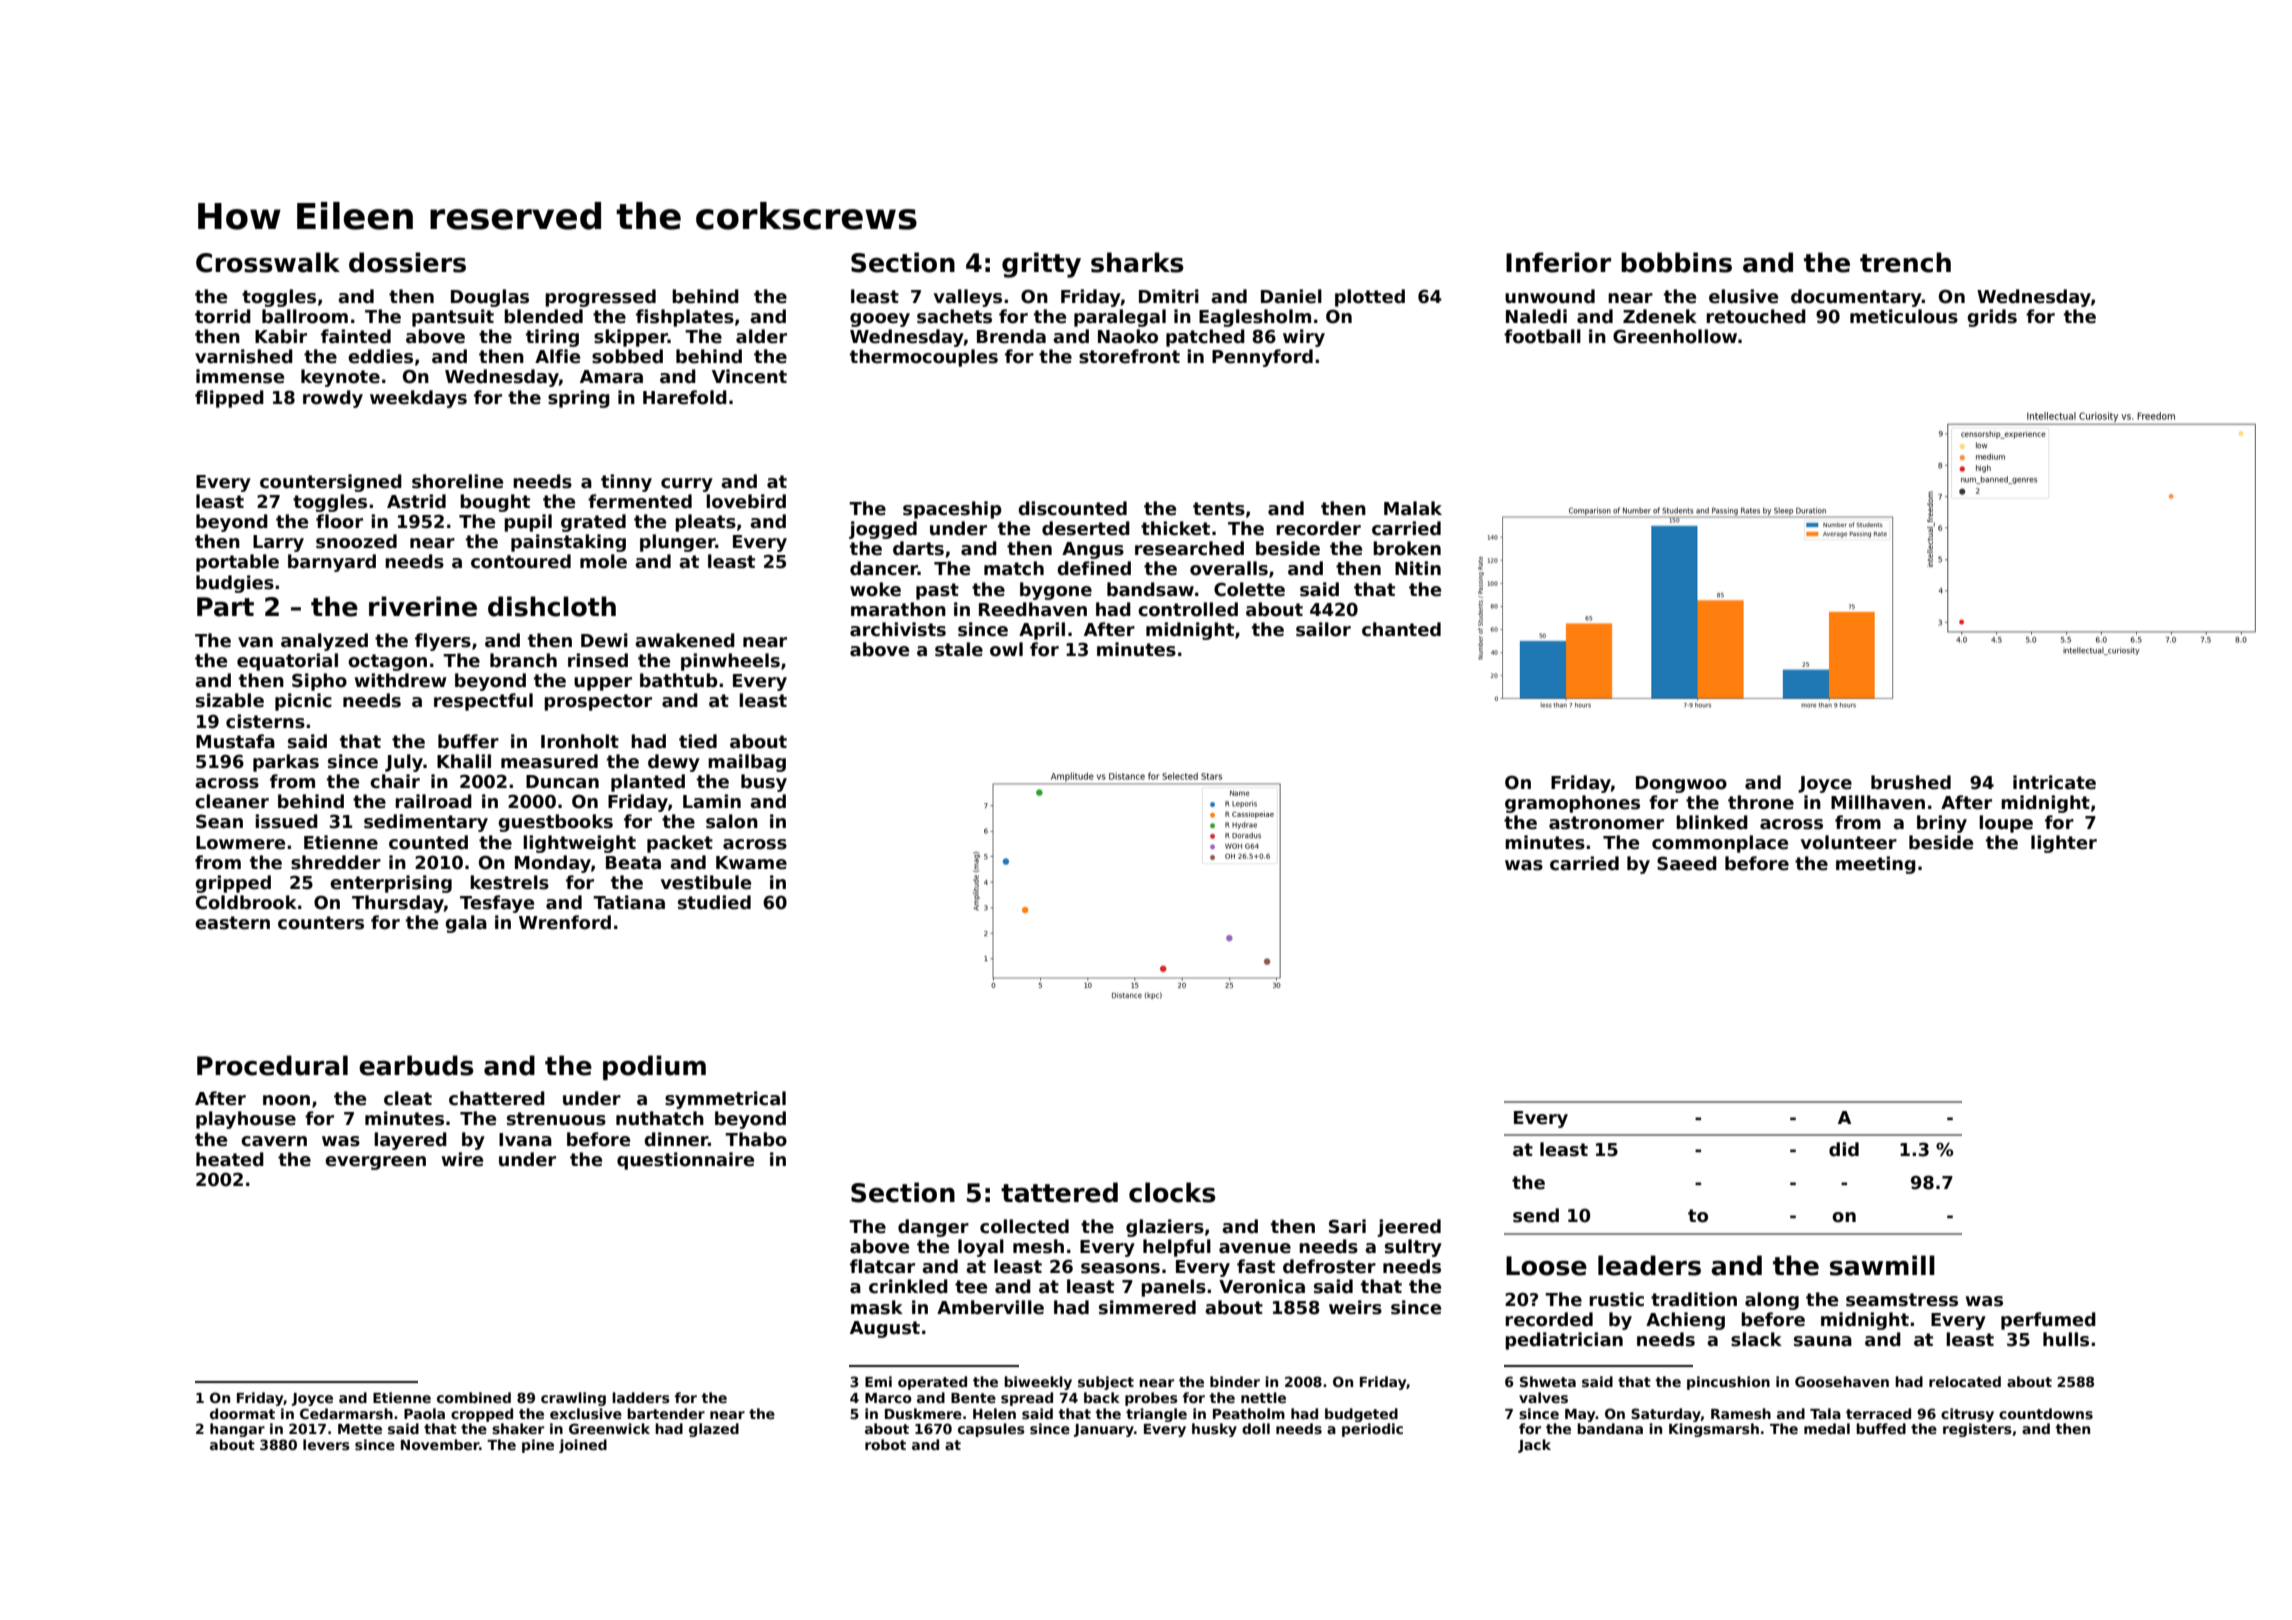  Describe the element at coordinates (885, 1444) in the screenshot. I see `robot` at that location.
